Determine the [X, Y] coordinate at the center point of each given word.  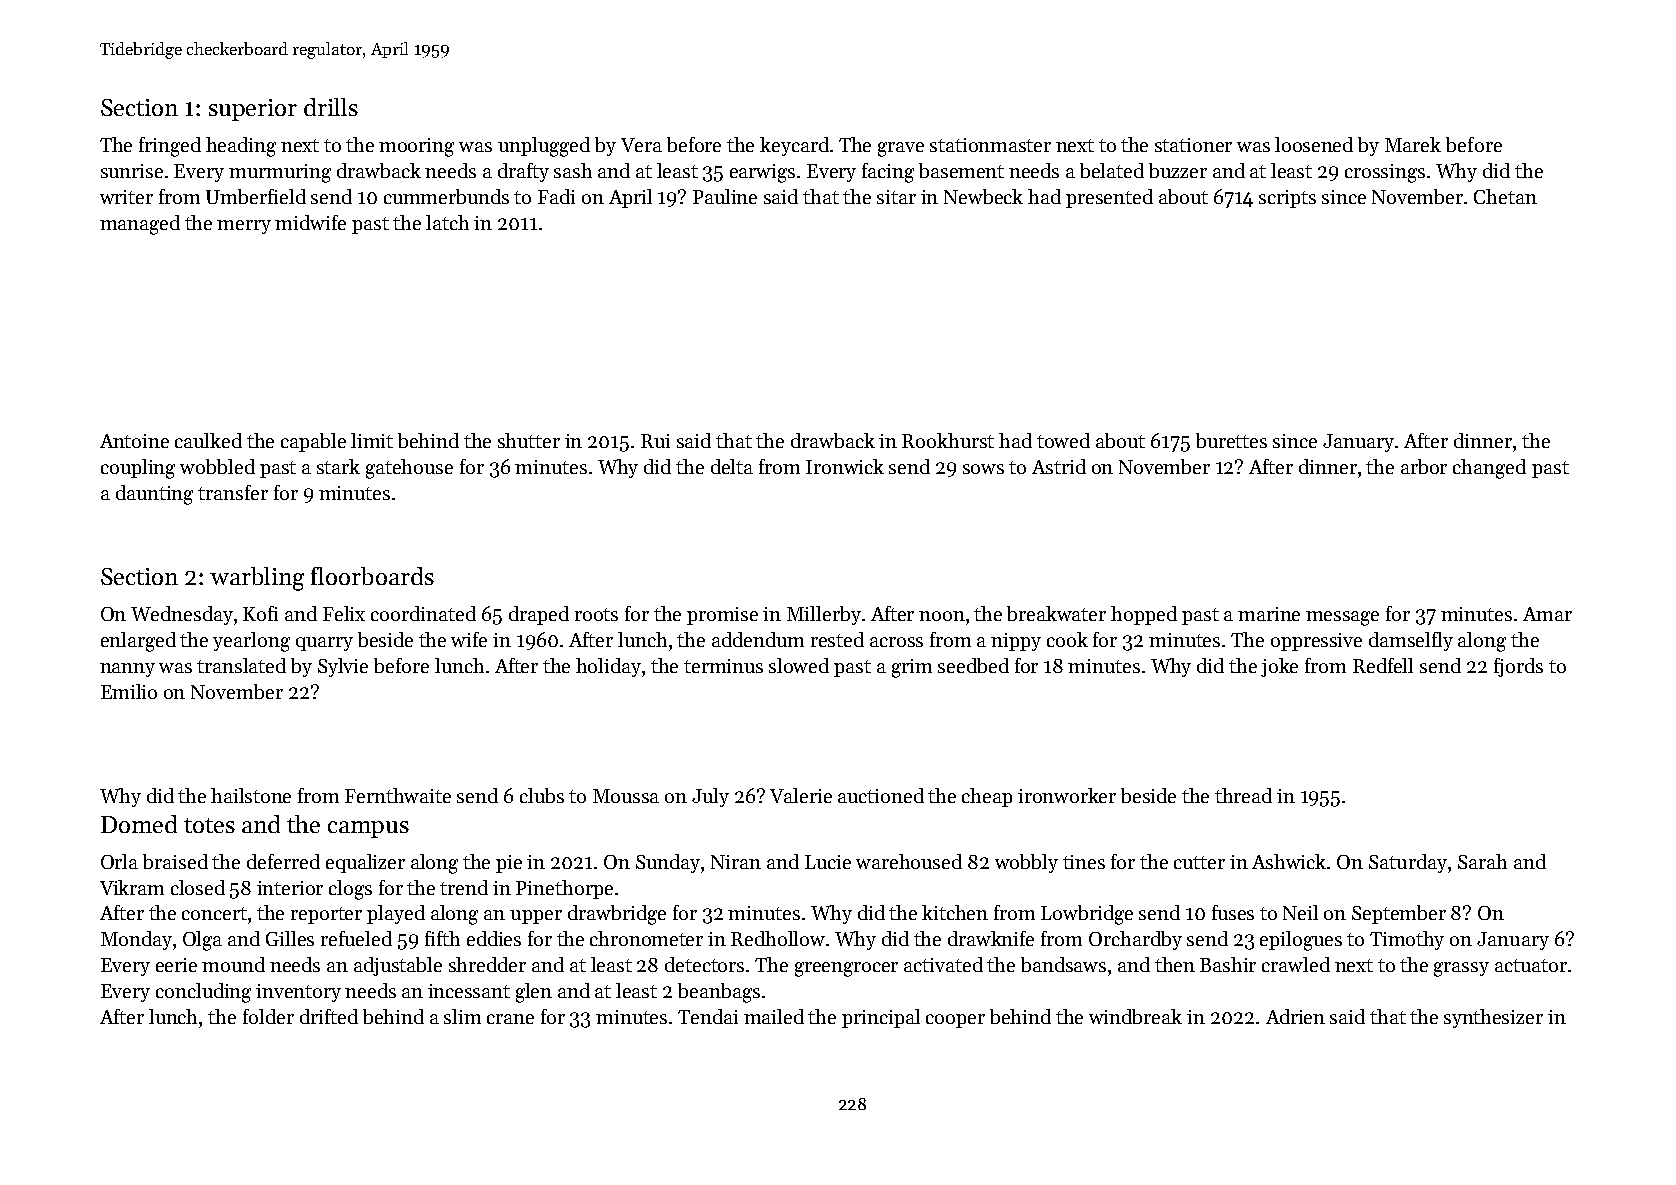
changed [1489, 469]
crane [510, 1019]
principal [881, 1018]
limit [372, 440]
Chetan [1505, 196]
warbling [257, 579]
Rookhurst [948, 440]
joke [1279, 667]
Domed [139, 824]
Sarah [1482, 861]
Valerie [801, 795]
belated [1112, 170]
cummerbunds [446, 196]
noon [942, 616]
